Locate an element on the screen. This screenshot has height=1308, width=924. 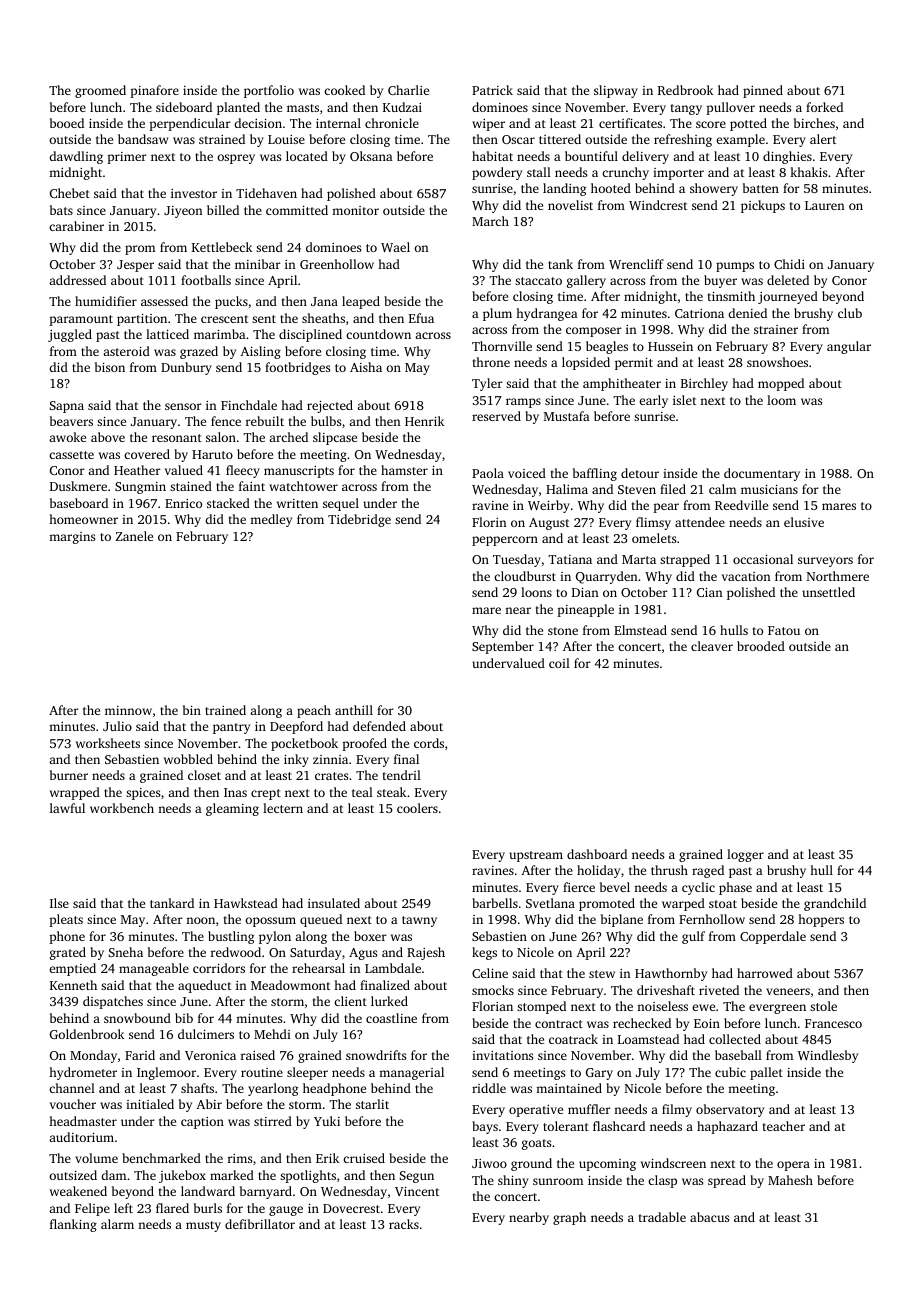
primer is located at coordinates (127, 158).
